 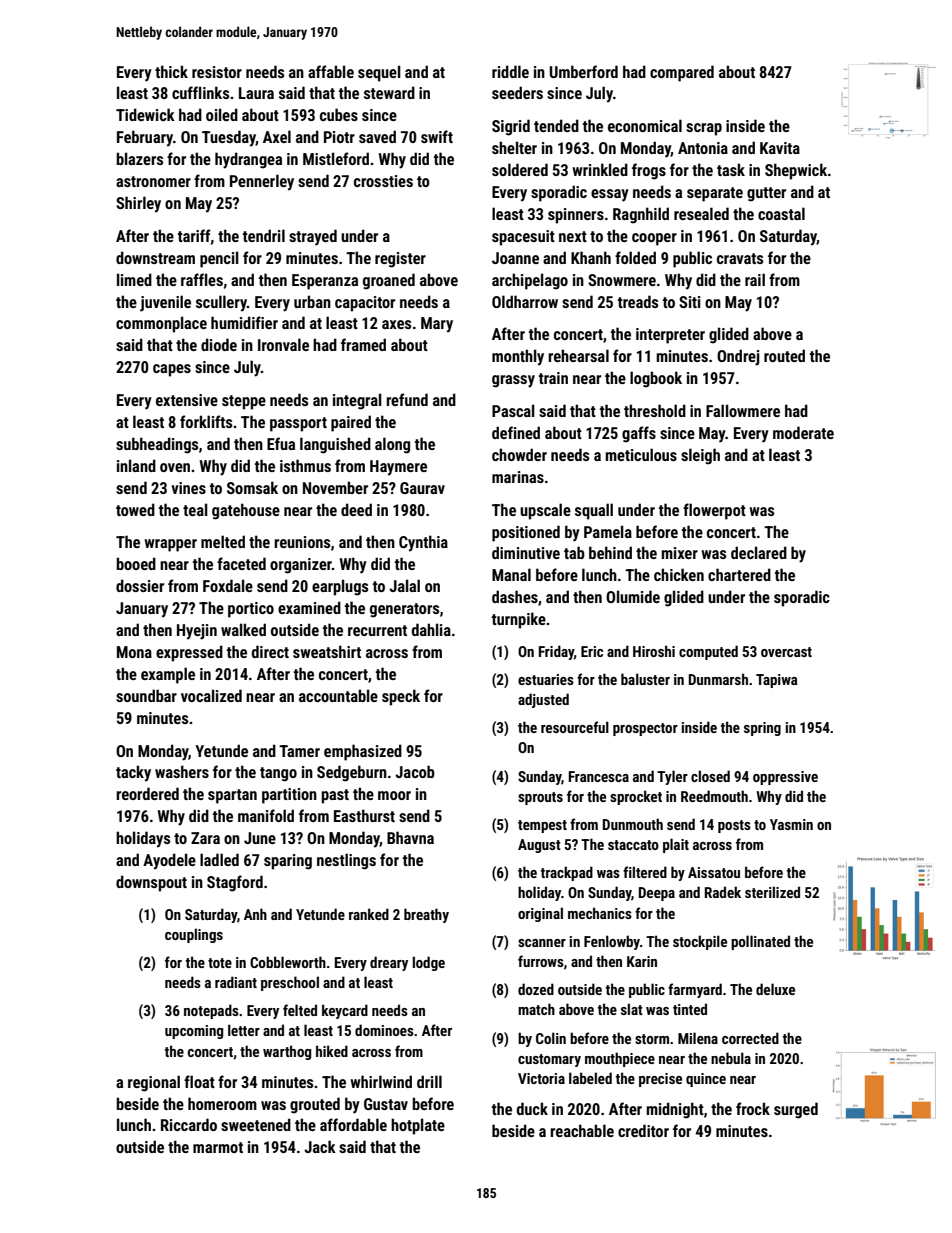 I want to click on Oldharrow, so click(x=525, y=301).
